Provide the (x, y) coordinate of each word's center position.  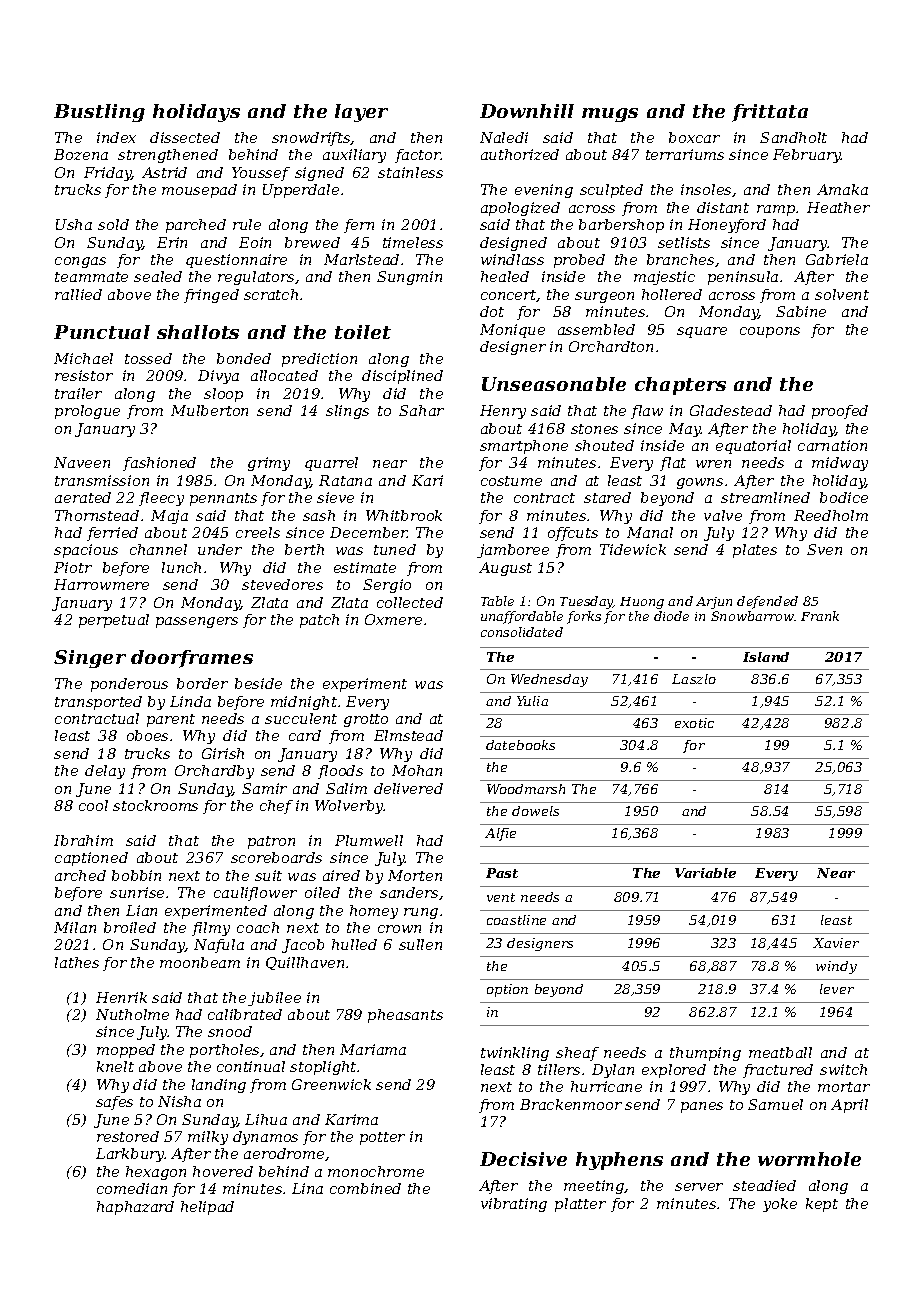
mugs (610, 115)
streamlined (765, 497)
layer (361, 113)
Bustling (99, 113)
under (220, 549)
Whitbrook (404, 515)
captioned (91, 859)
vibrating (514, 1205)
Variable (705, 873)
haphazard (135, 1208)
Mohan (417, 770)
